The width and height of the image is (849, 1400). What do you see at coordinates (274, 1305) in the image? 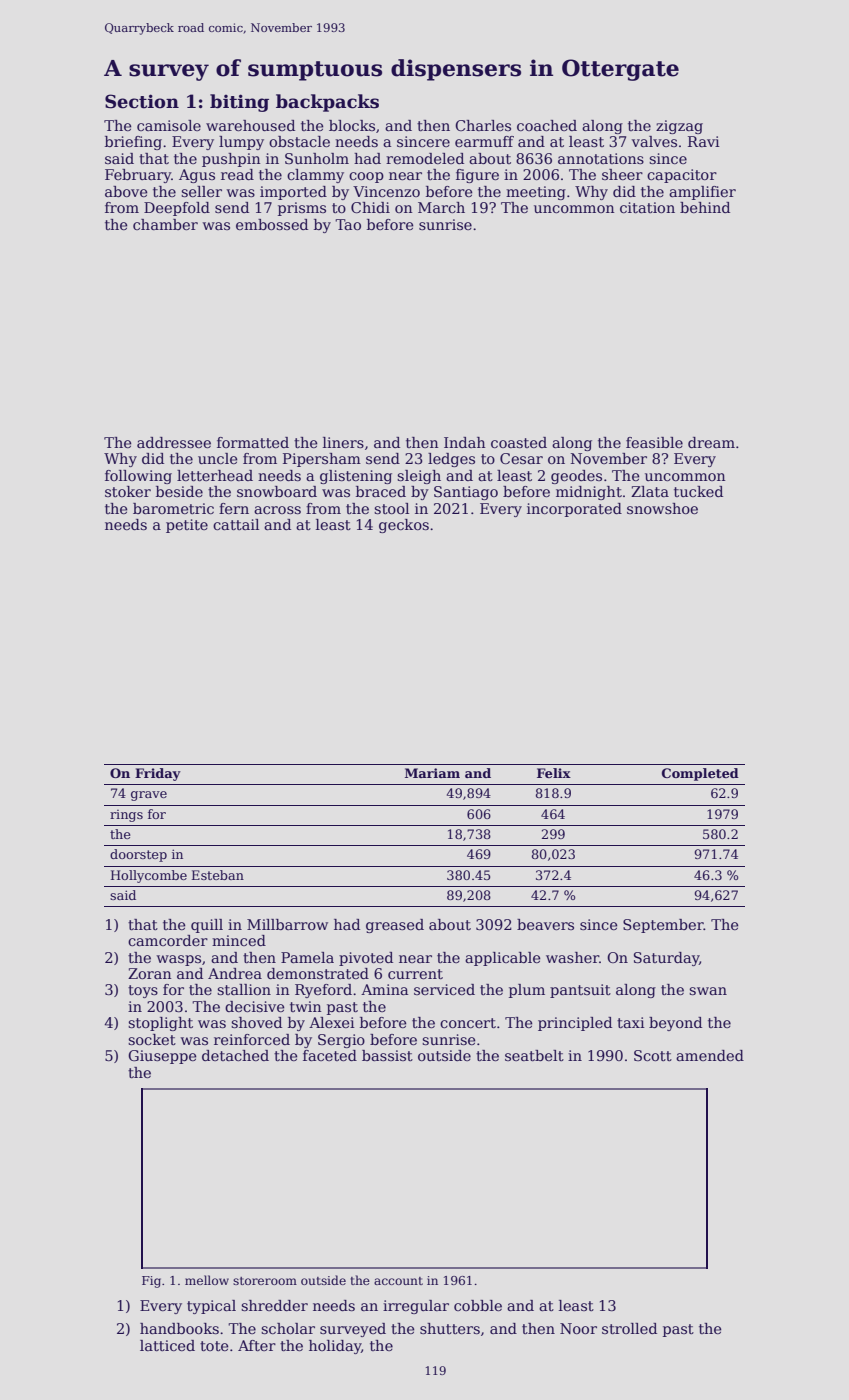
I see `shredder` at bounding box center [274, 1305].
